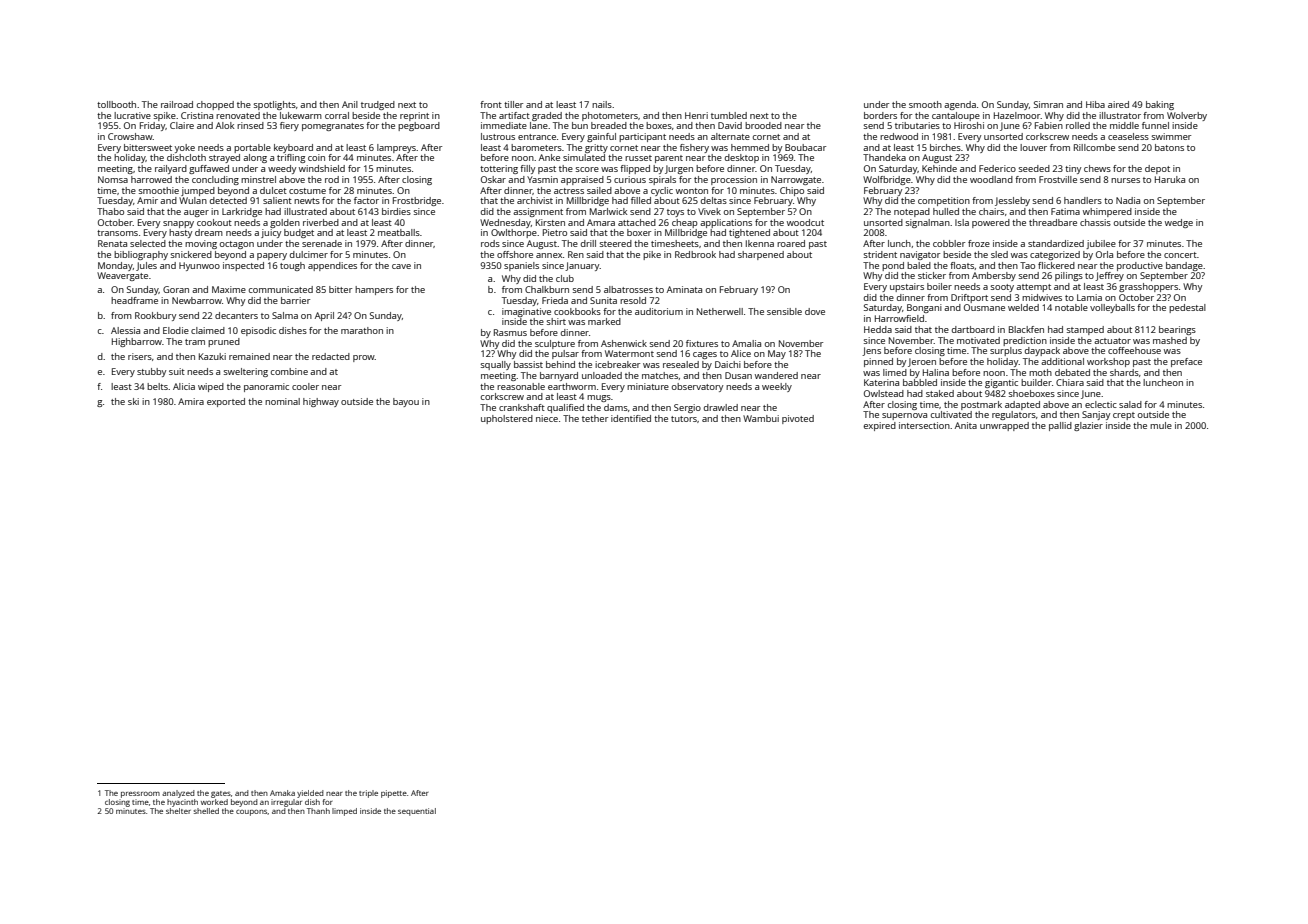 This screenshot has width=1308, height=924. I want to click on expired, so click(880, 426).
